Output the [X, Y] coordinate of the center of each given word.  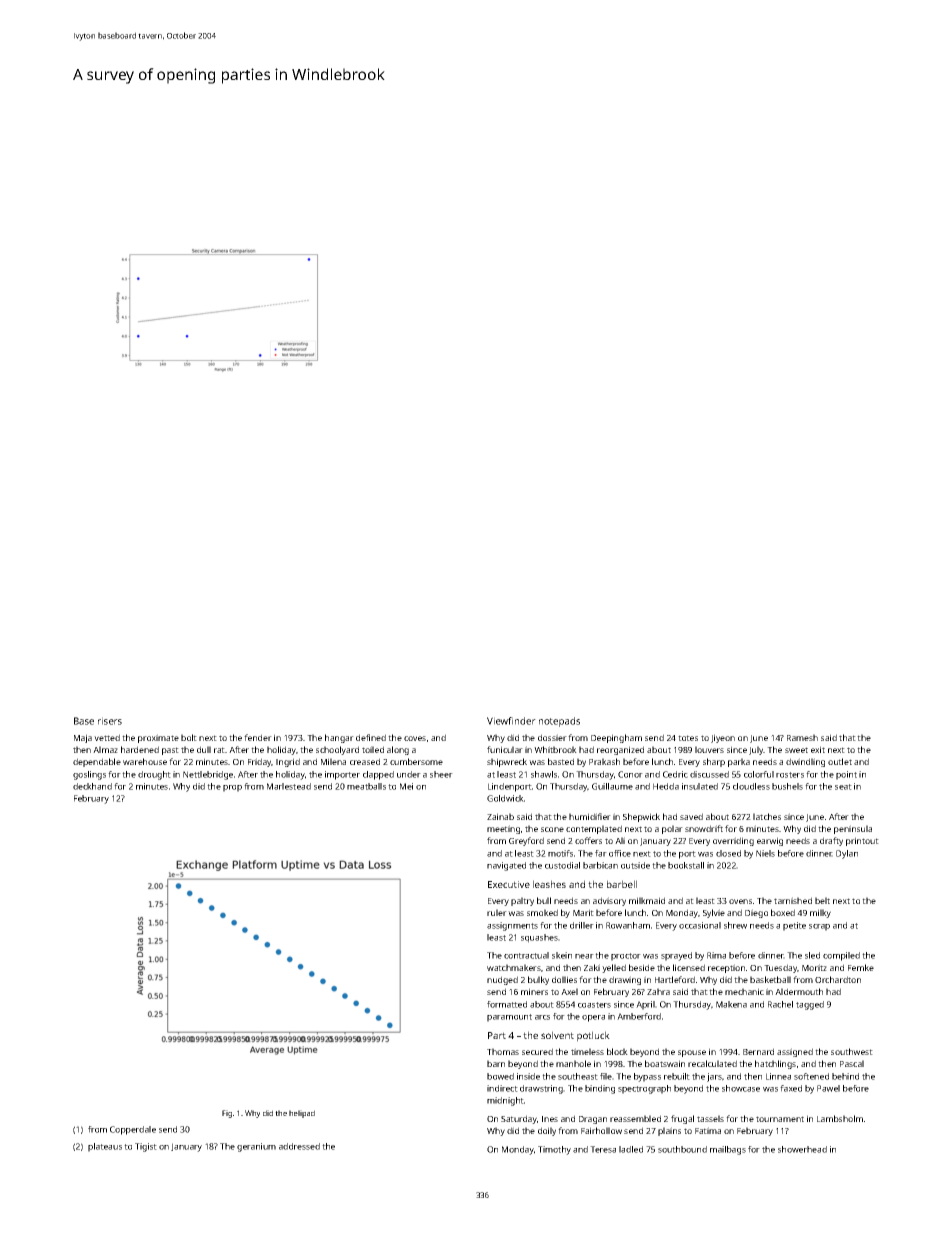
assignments [512, 926]
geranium [256, 1147]
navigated [506, 866]
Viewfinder [511, 721]
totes [688, 738]
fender [258, 737]
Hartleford [675, 979]
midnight [505, 1101]
